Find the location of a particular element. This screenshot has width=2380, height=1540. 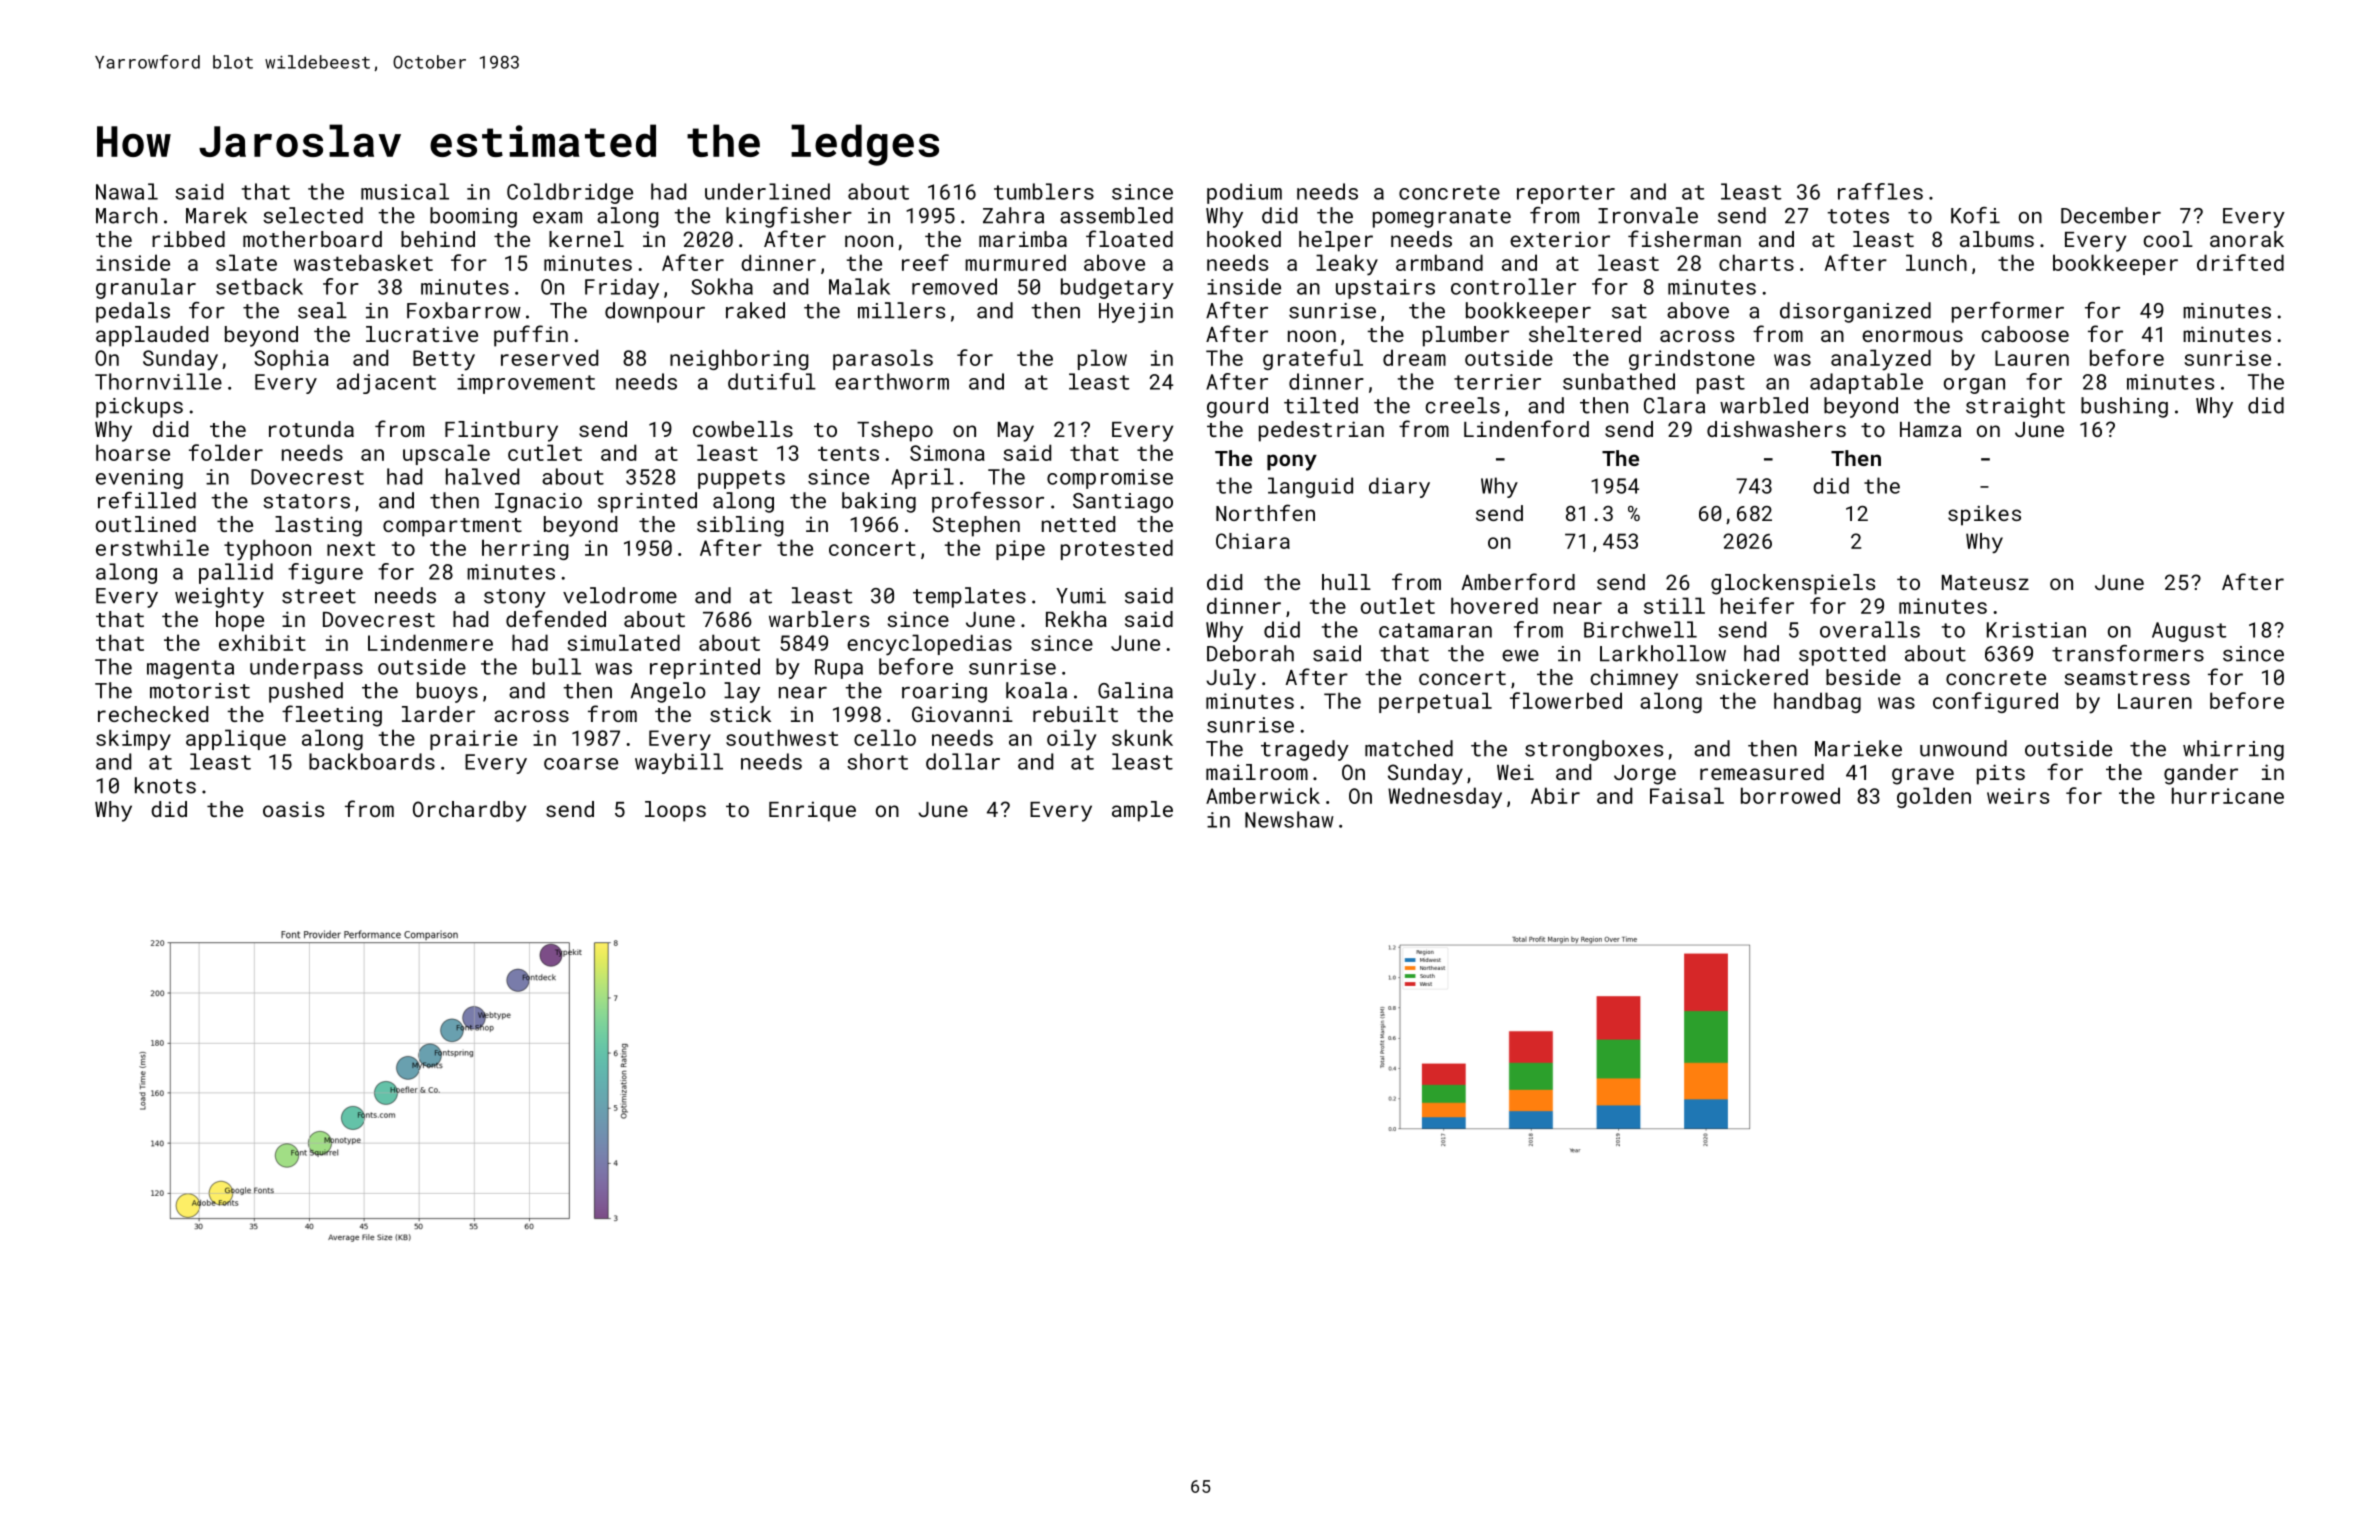

podium is located at coordinates (1244, 193).
